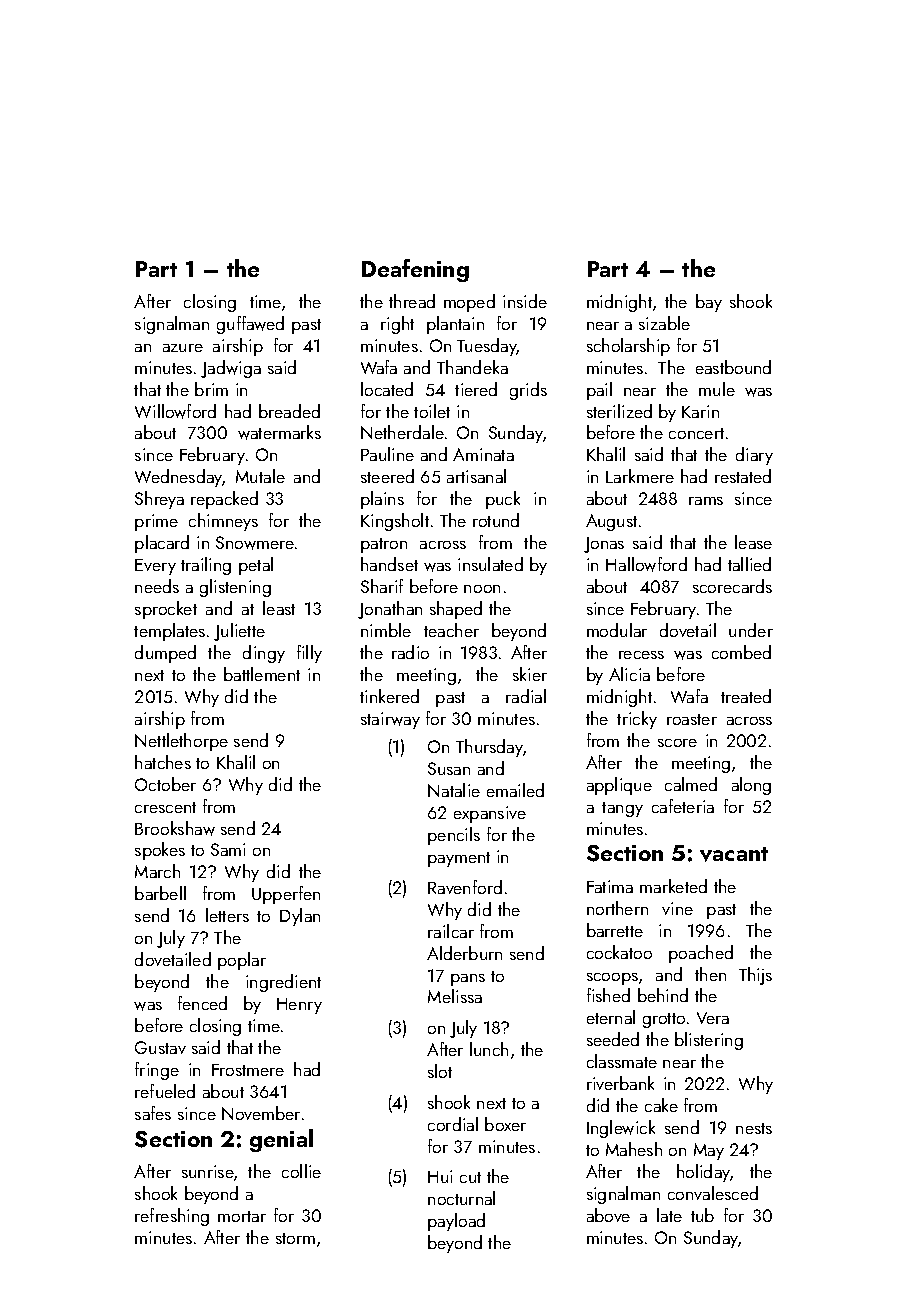  Describe the element at coordinates (608, 1215) in the screenshot. I see `above` at that location.
